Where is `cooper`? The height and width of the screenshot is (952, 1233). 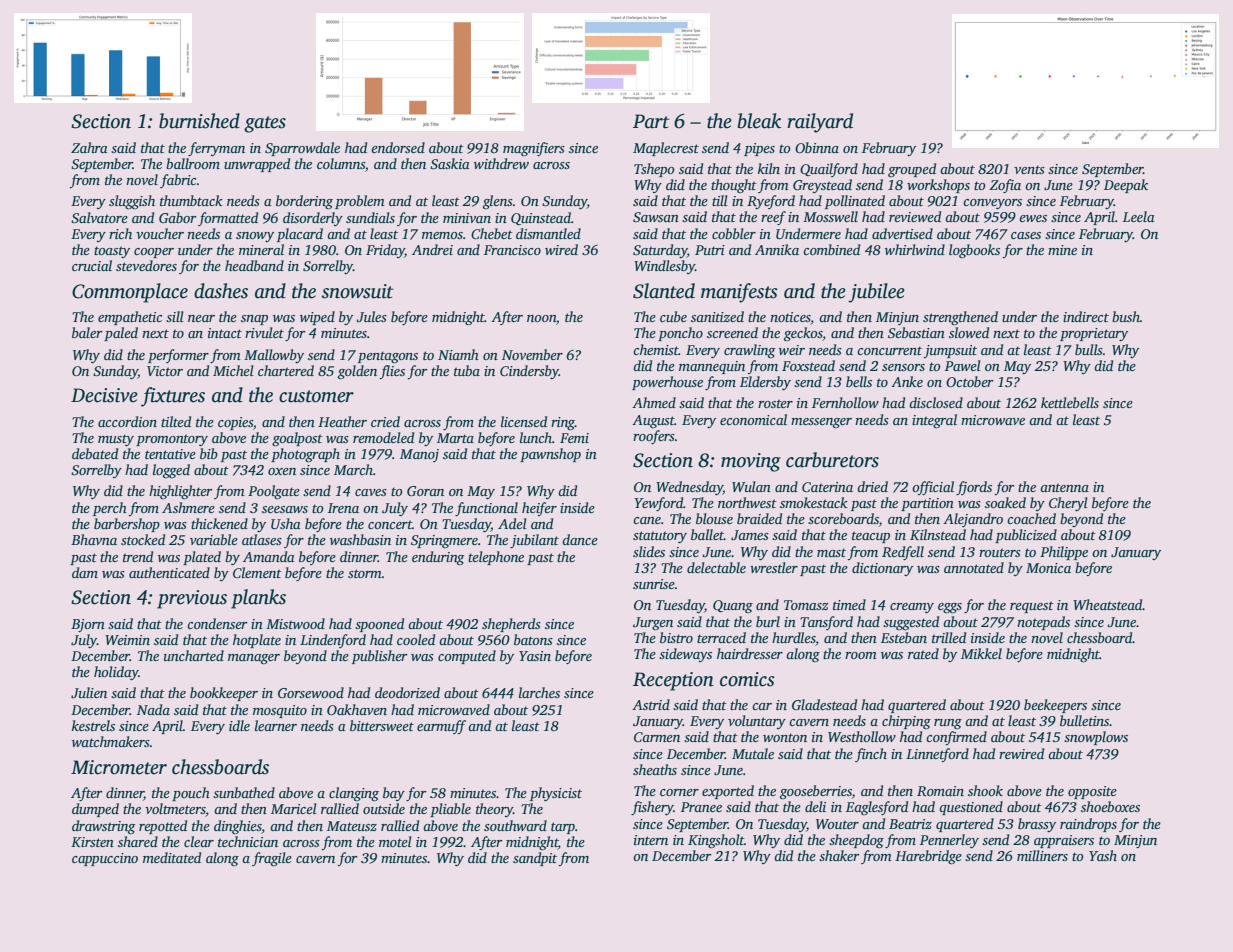
cooper is located at coordinates (154, 253).
